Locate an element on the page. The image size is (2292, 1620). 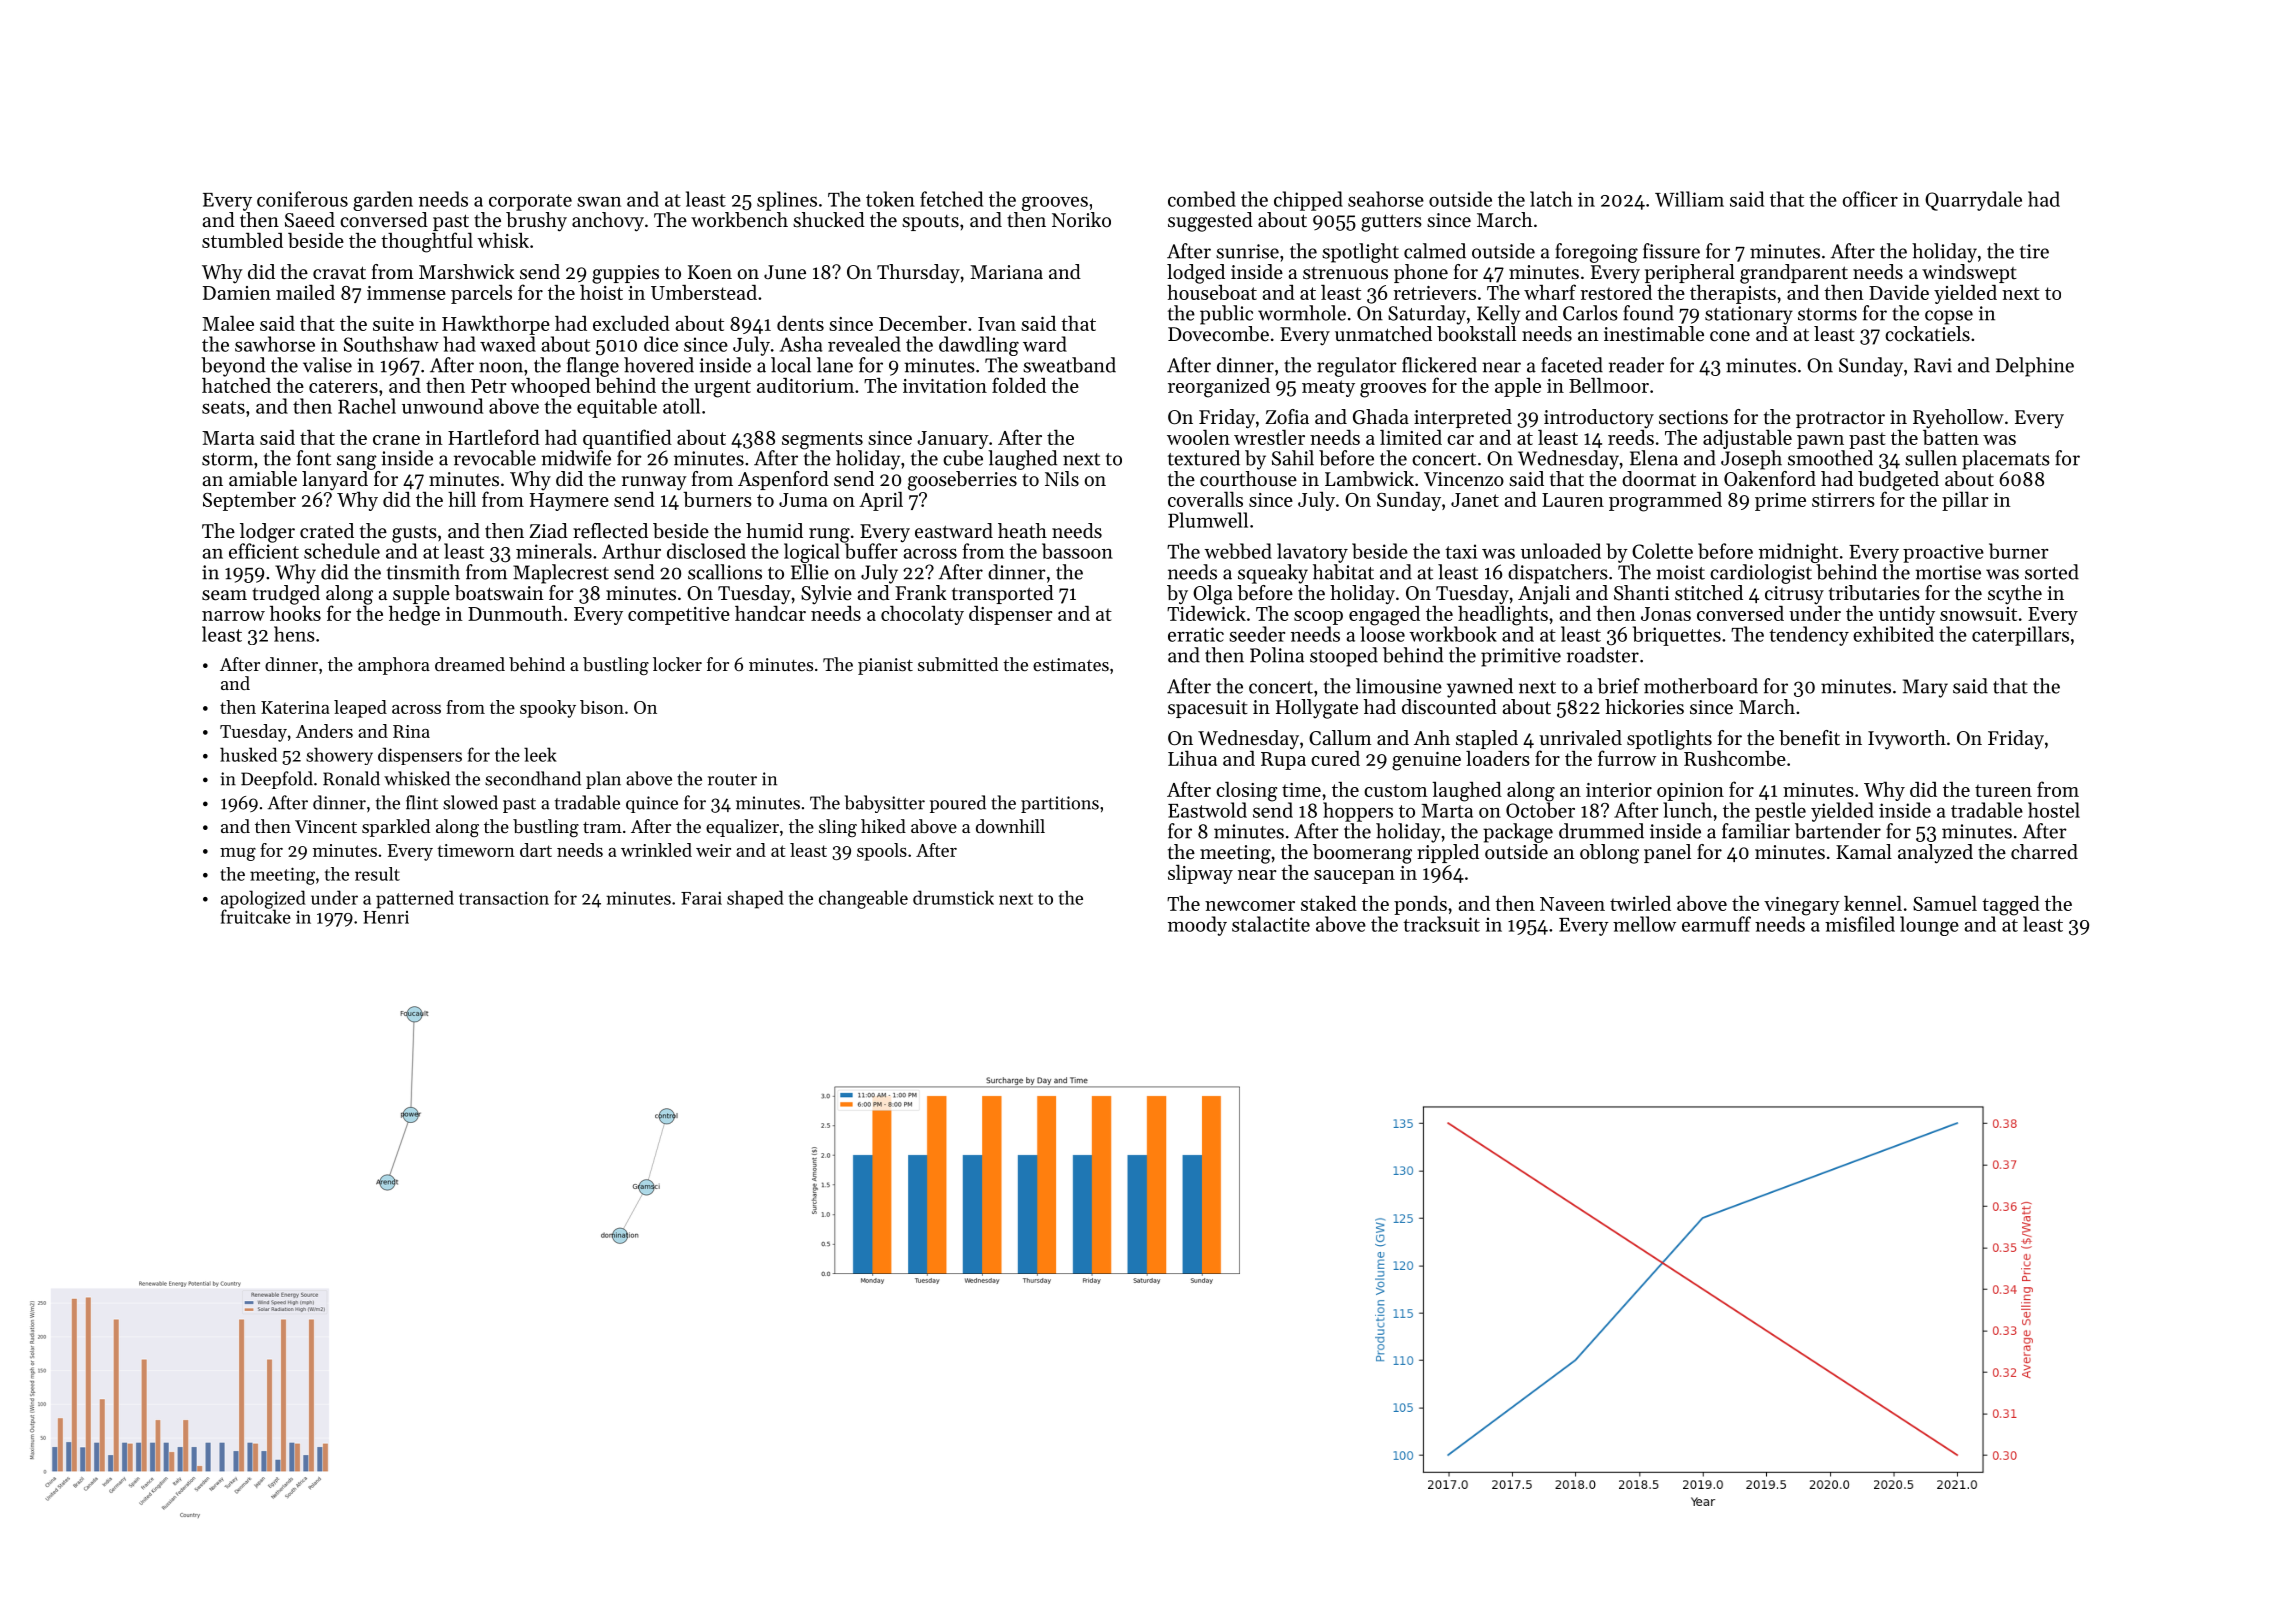
spacesuit is located at coordinates (1208, 709).
